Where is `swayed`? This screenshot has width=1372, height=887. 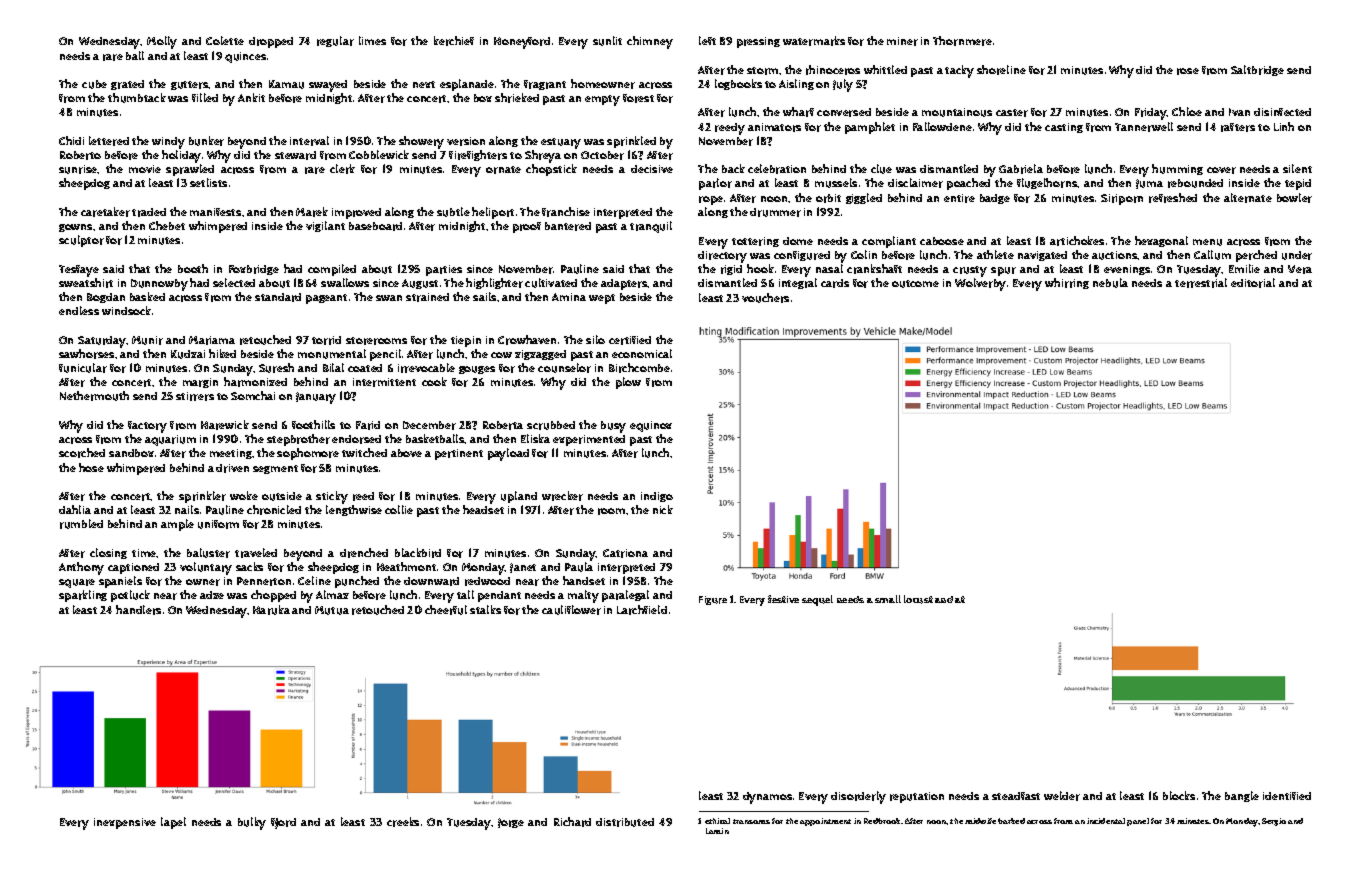 swayed is located at coordinates (328, 86).
